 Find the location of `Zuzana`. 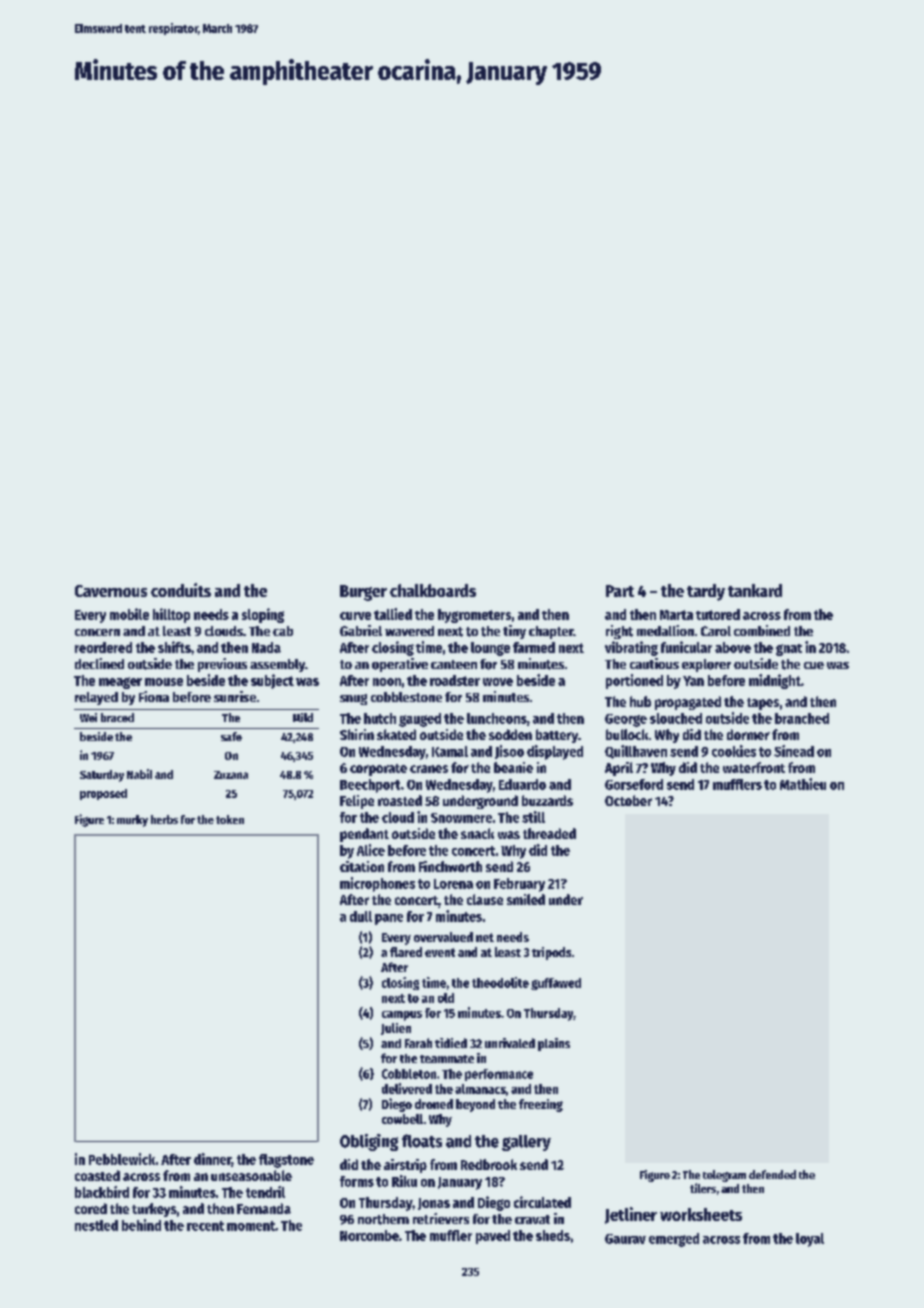

Zuzana is located at coordinates (231, 775).
